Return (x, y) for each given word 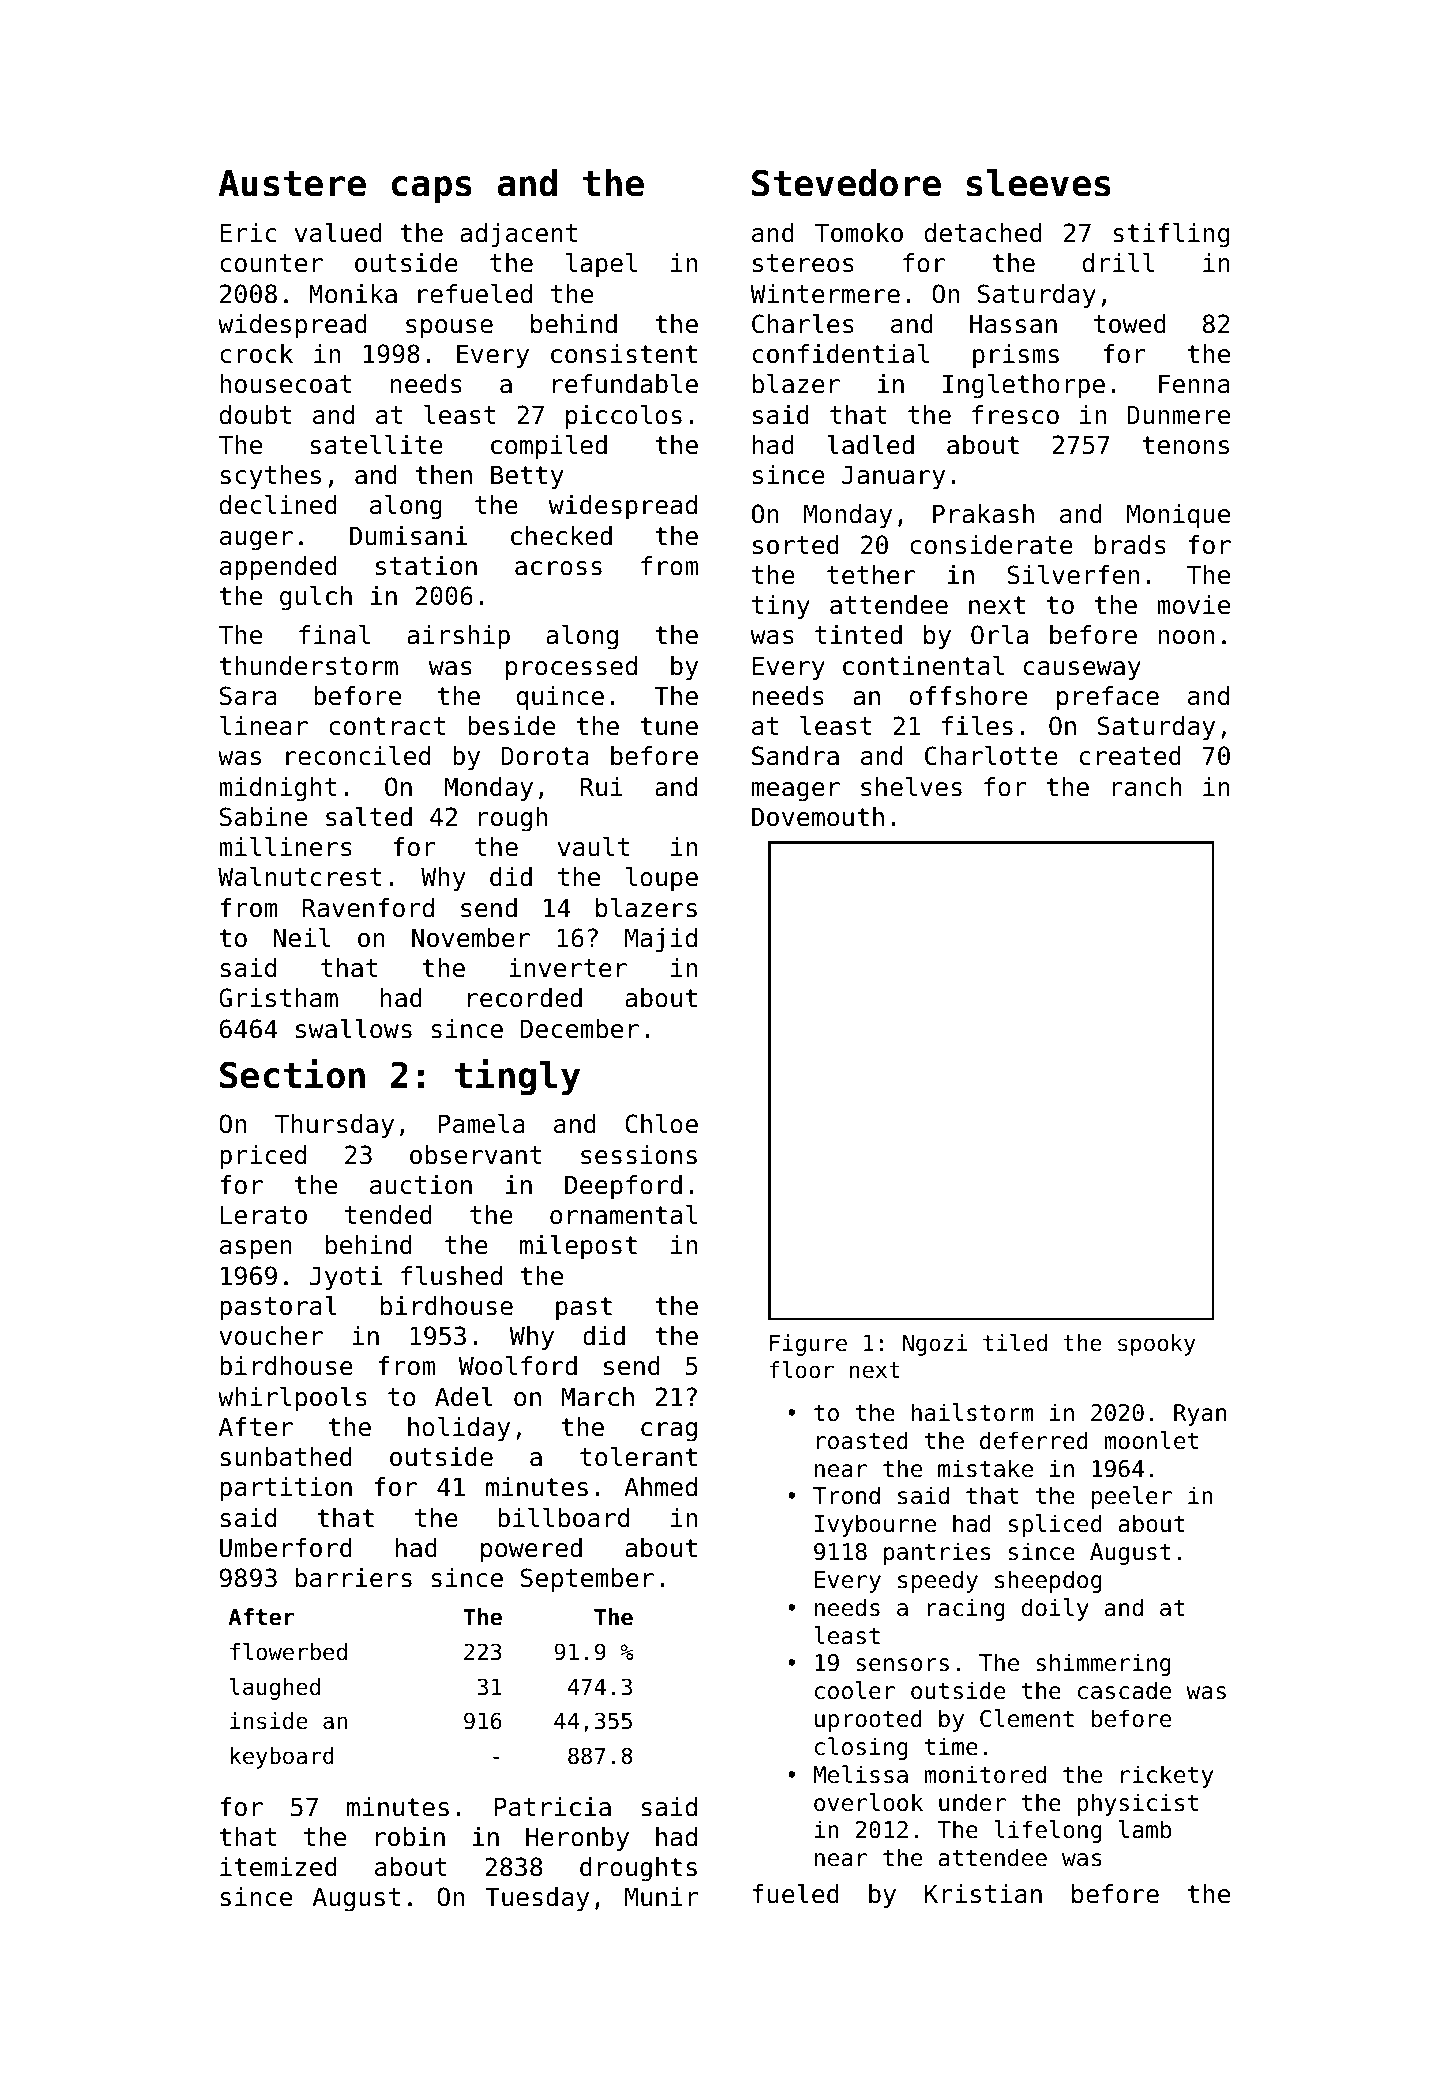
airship (458, 637)
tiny (781, 607)
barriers (354, 1578)
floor (802, 1370)
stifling (1171, 235)
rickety (1167, 1776)
